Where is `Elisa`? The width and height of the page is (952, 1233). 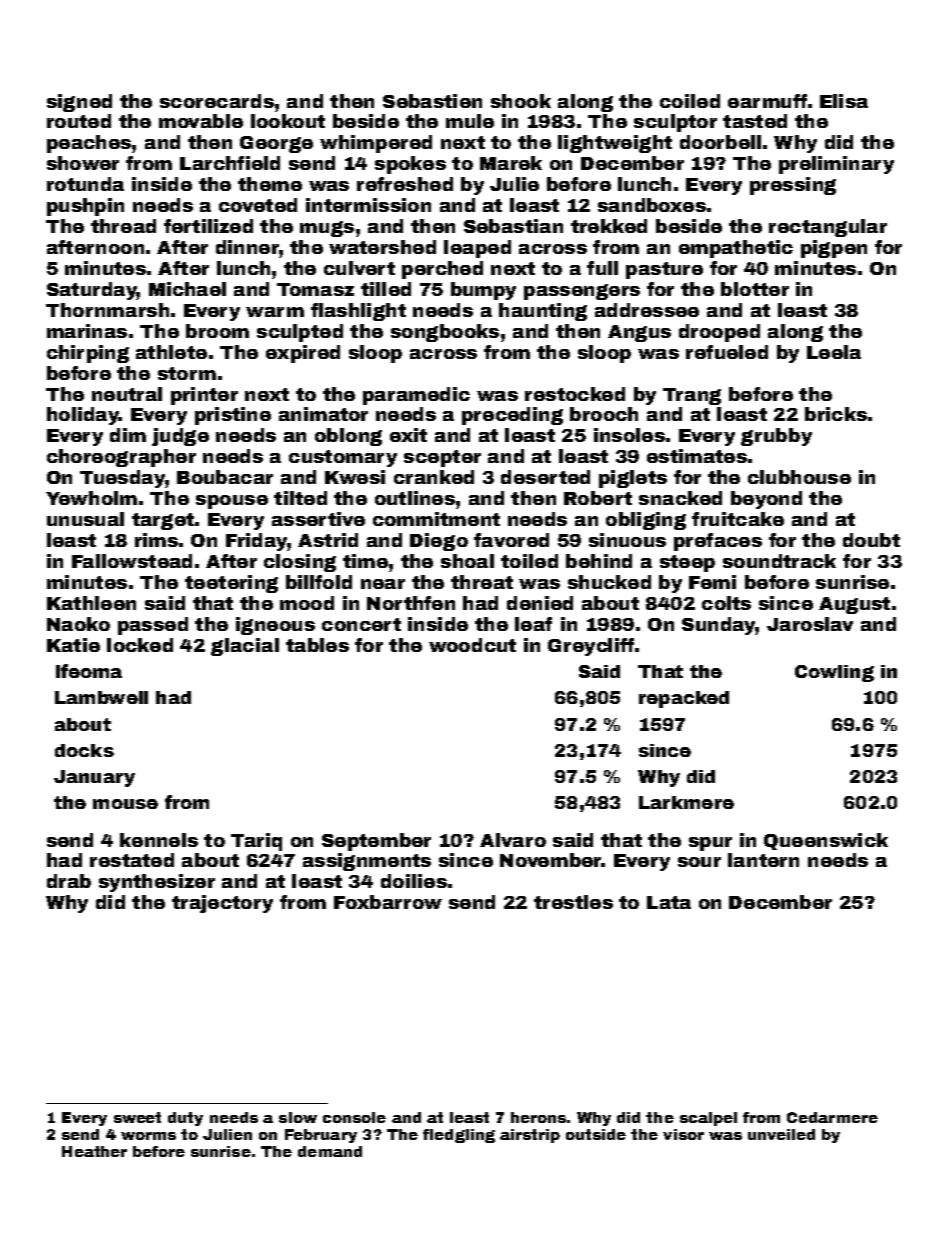
Elisa is located at coordinates (844, 101).
